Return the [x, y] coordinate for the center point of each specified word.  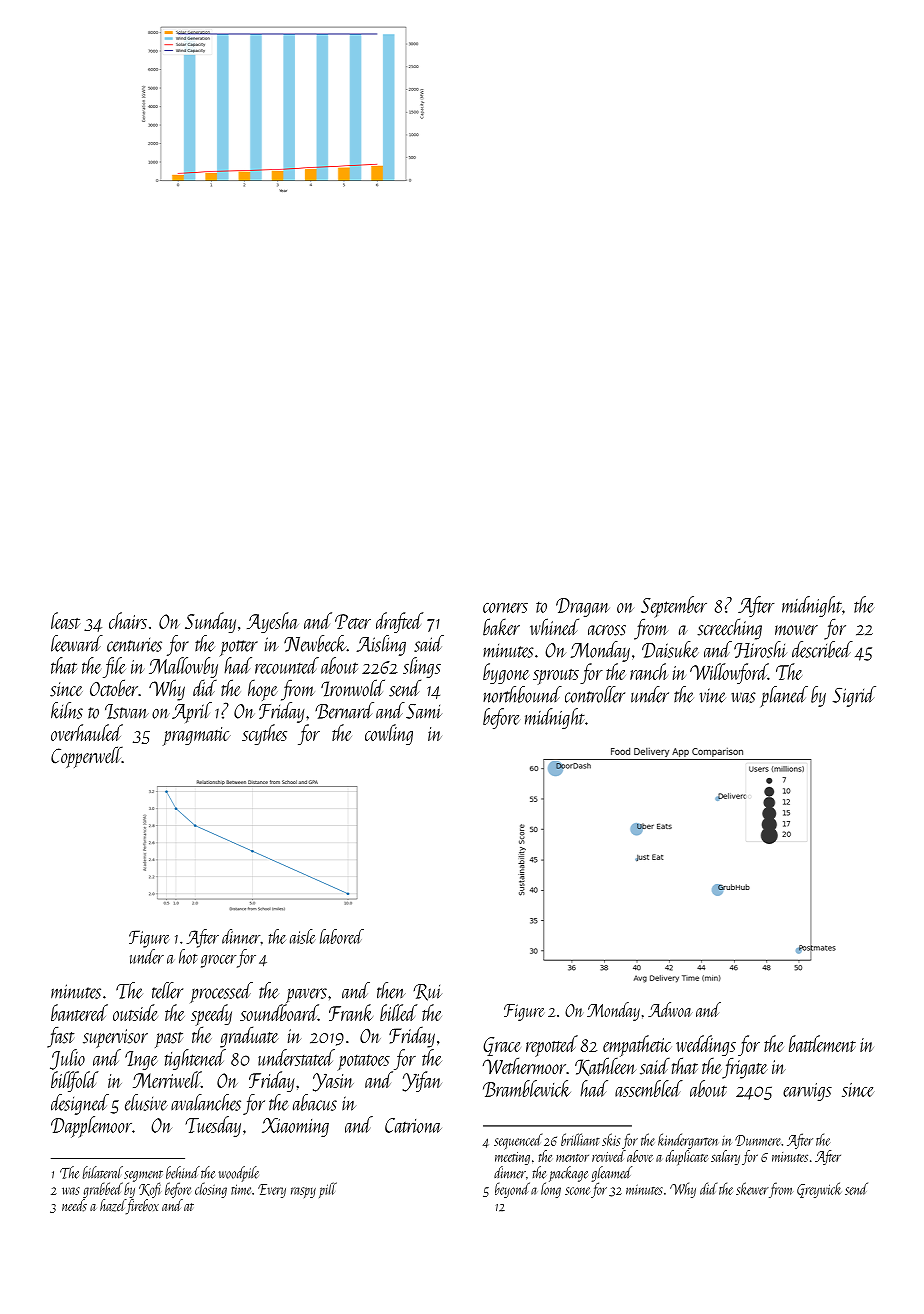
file [114, 667]
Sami [424, 711]
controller [595, 694]
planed [784, 696]
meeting [512, 1158]
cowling [389, 734]
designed [80, 1104]
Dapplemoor [91, 1127]
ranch [649, 671]
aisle [303, 936]
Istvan [127, 711]
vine [713, 695]
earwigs [807, 1092]
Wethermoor [524, 1066]
